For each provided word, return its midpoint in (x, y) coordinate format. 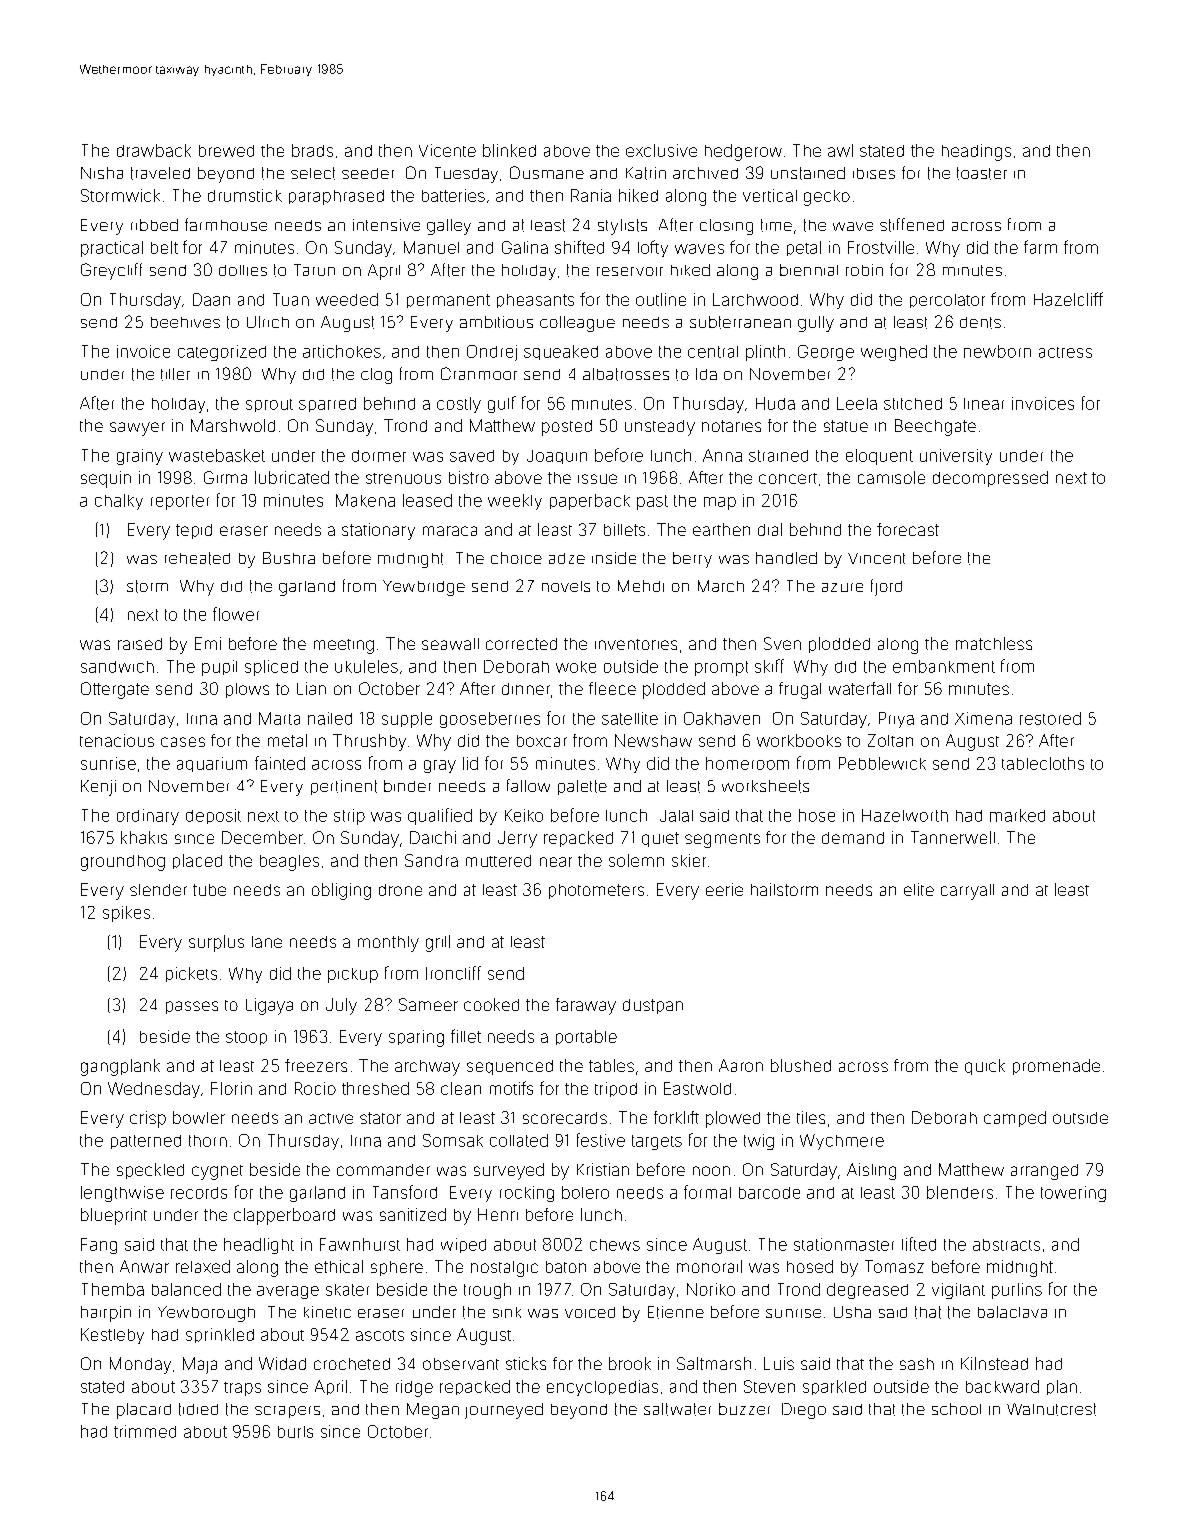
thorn (208, 1141)
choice (516, 558)
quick (985, 1067)
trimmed (145, 1431)
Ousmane (547, 172)
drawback (154, 150)
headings (976, 152)
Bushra (289, 558)
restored (1050, 718)
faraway (586, 1006)
